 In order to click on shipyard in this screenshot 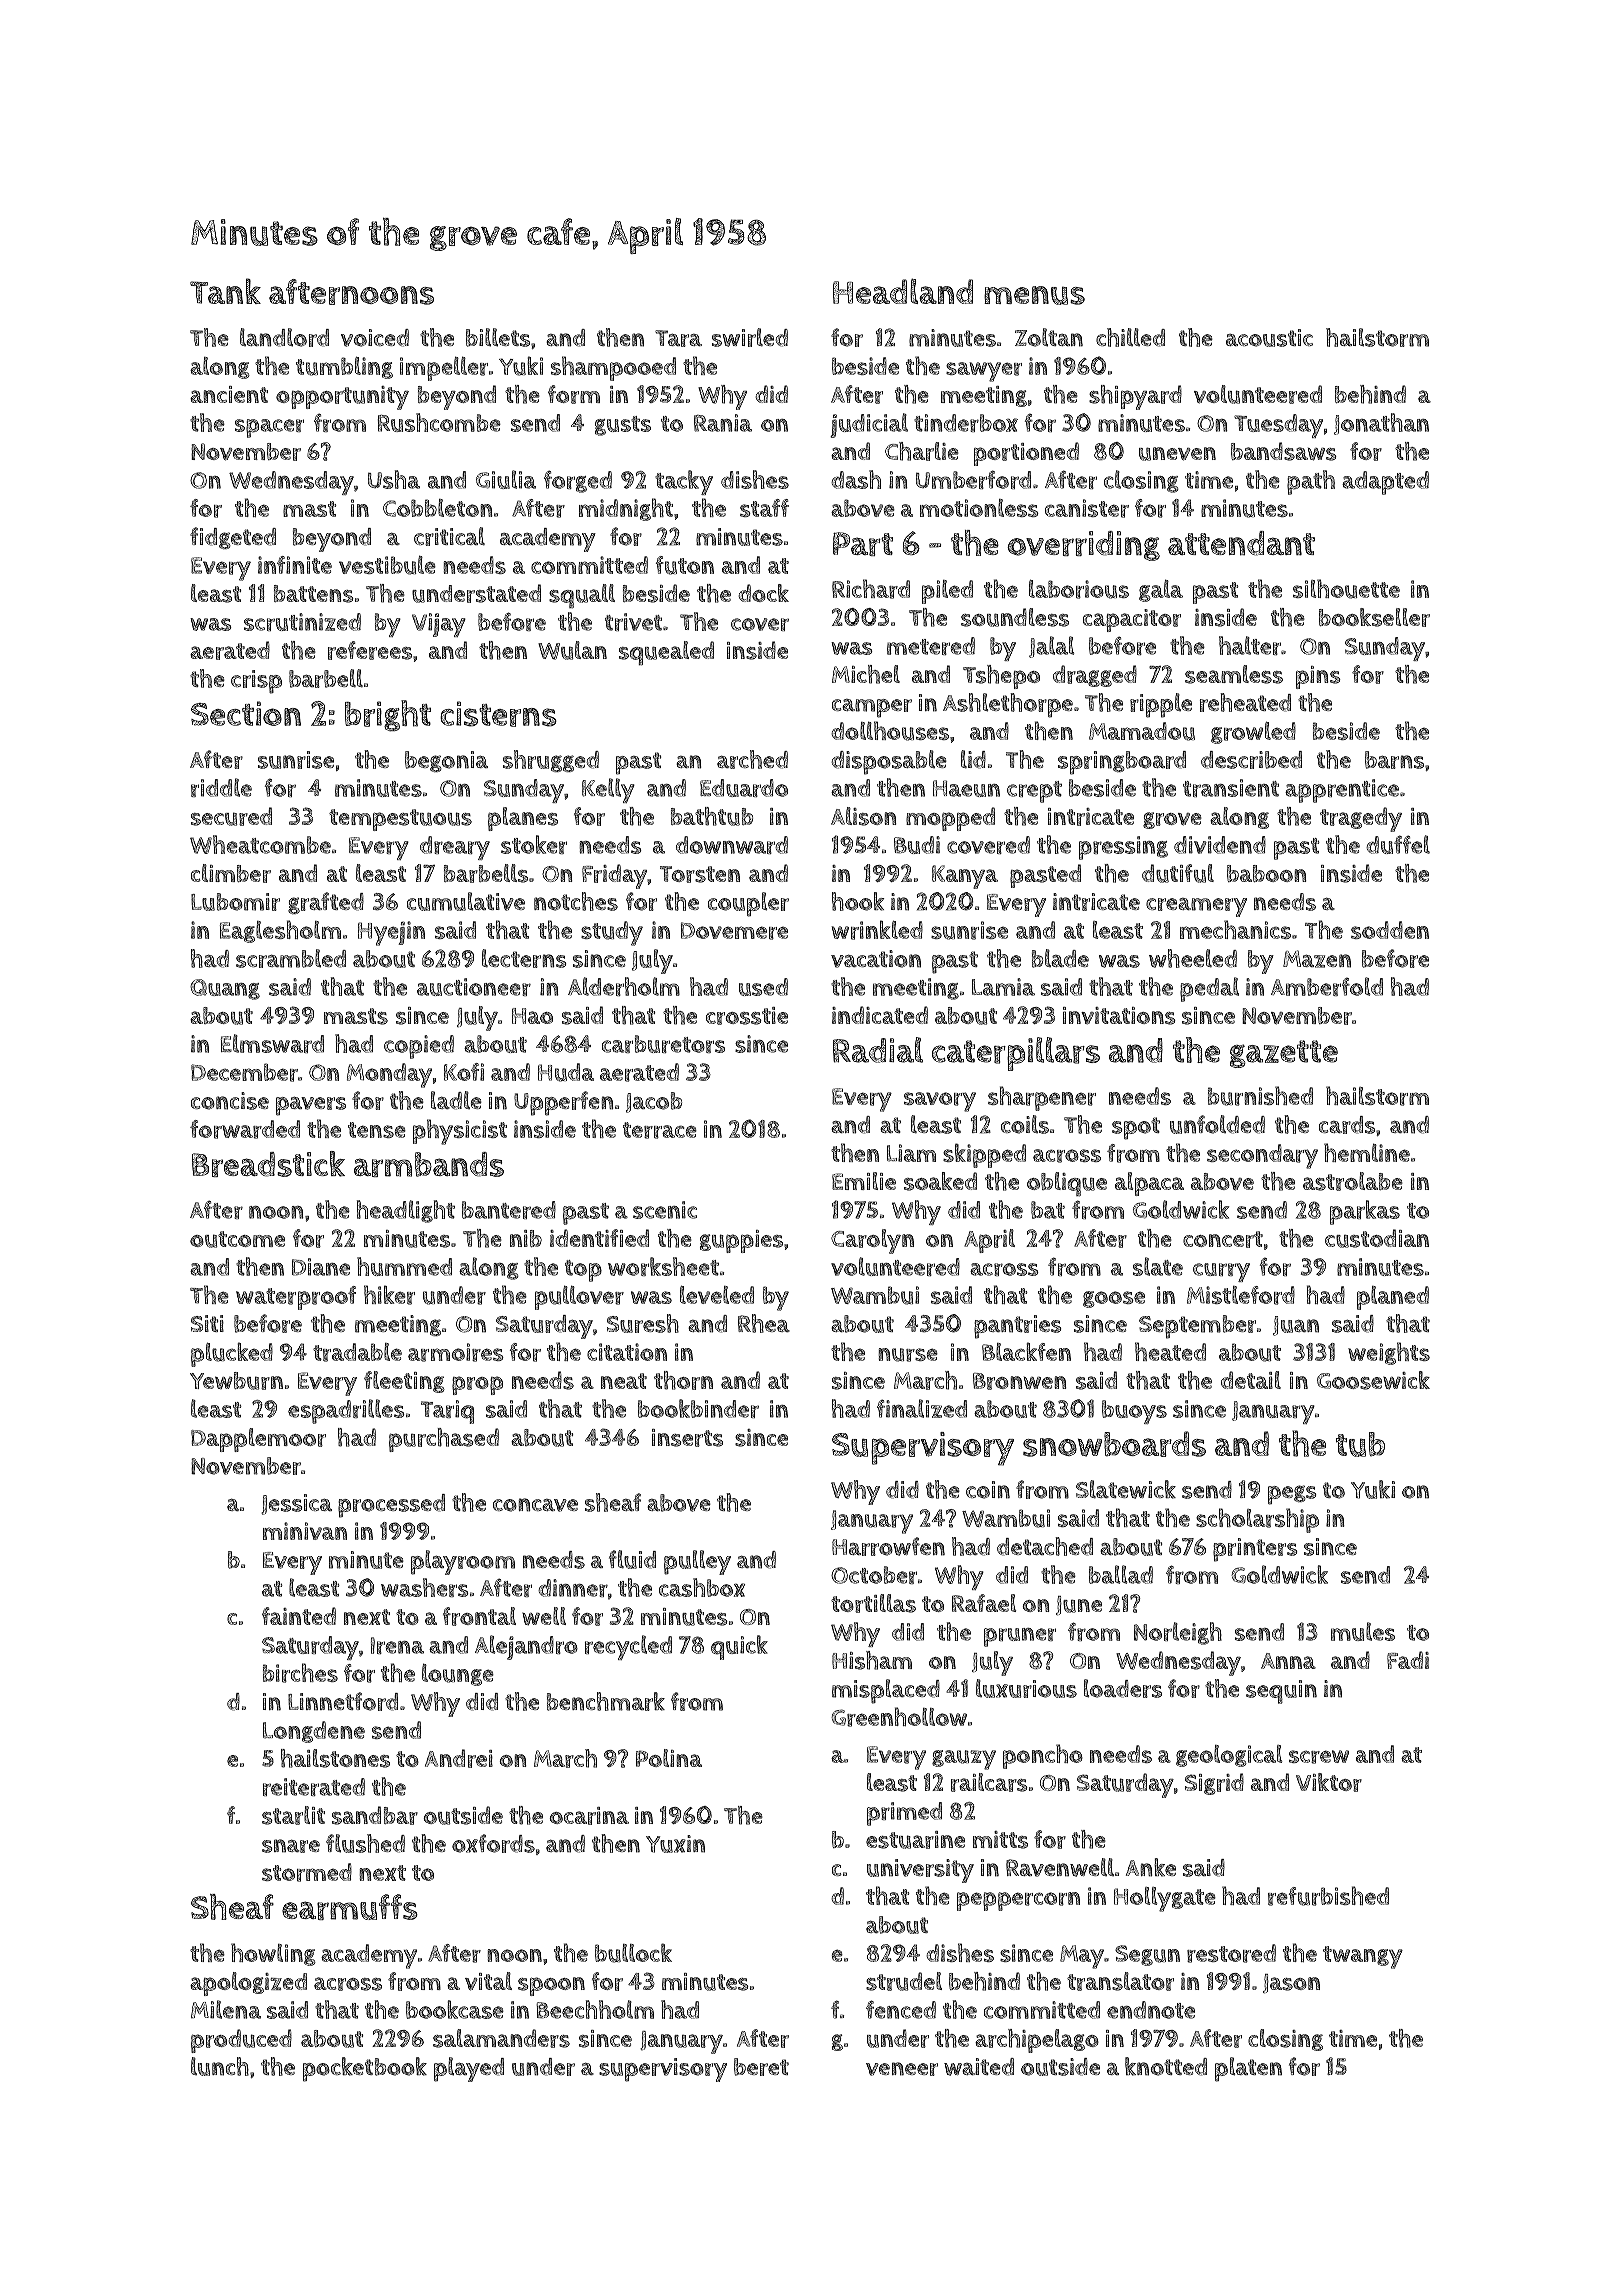, I will do `click(1135, 397)`.
